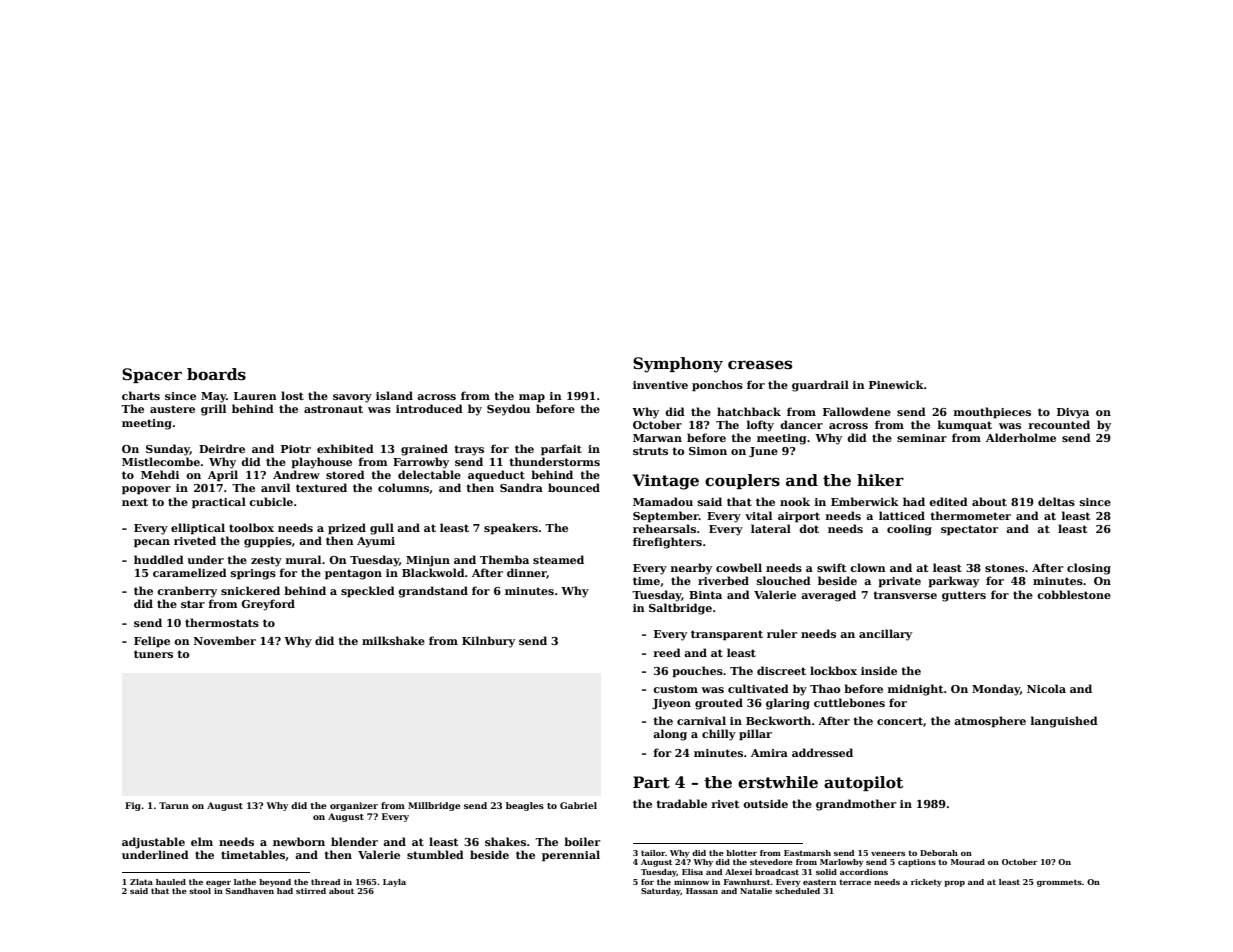 This page has height=952, width=1233. What do you see at coordinates (193, 604) in the page?
I see `star` at bounding box center [193, 604].
